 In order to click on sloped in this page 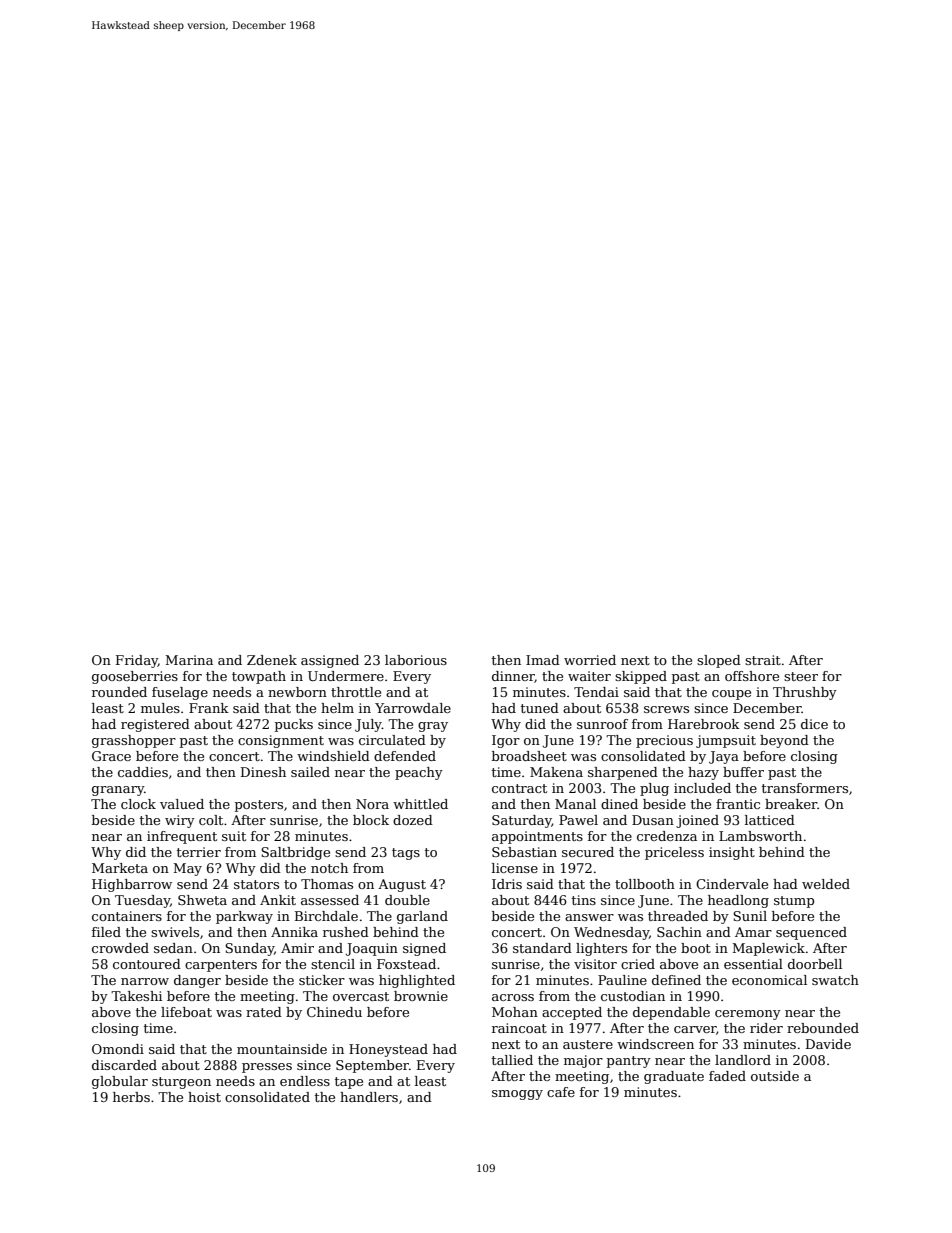, I will do `click(719, 661)`.
